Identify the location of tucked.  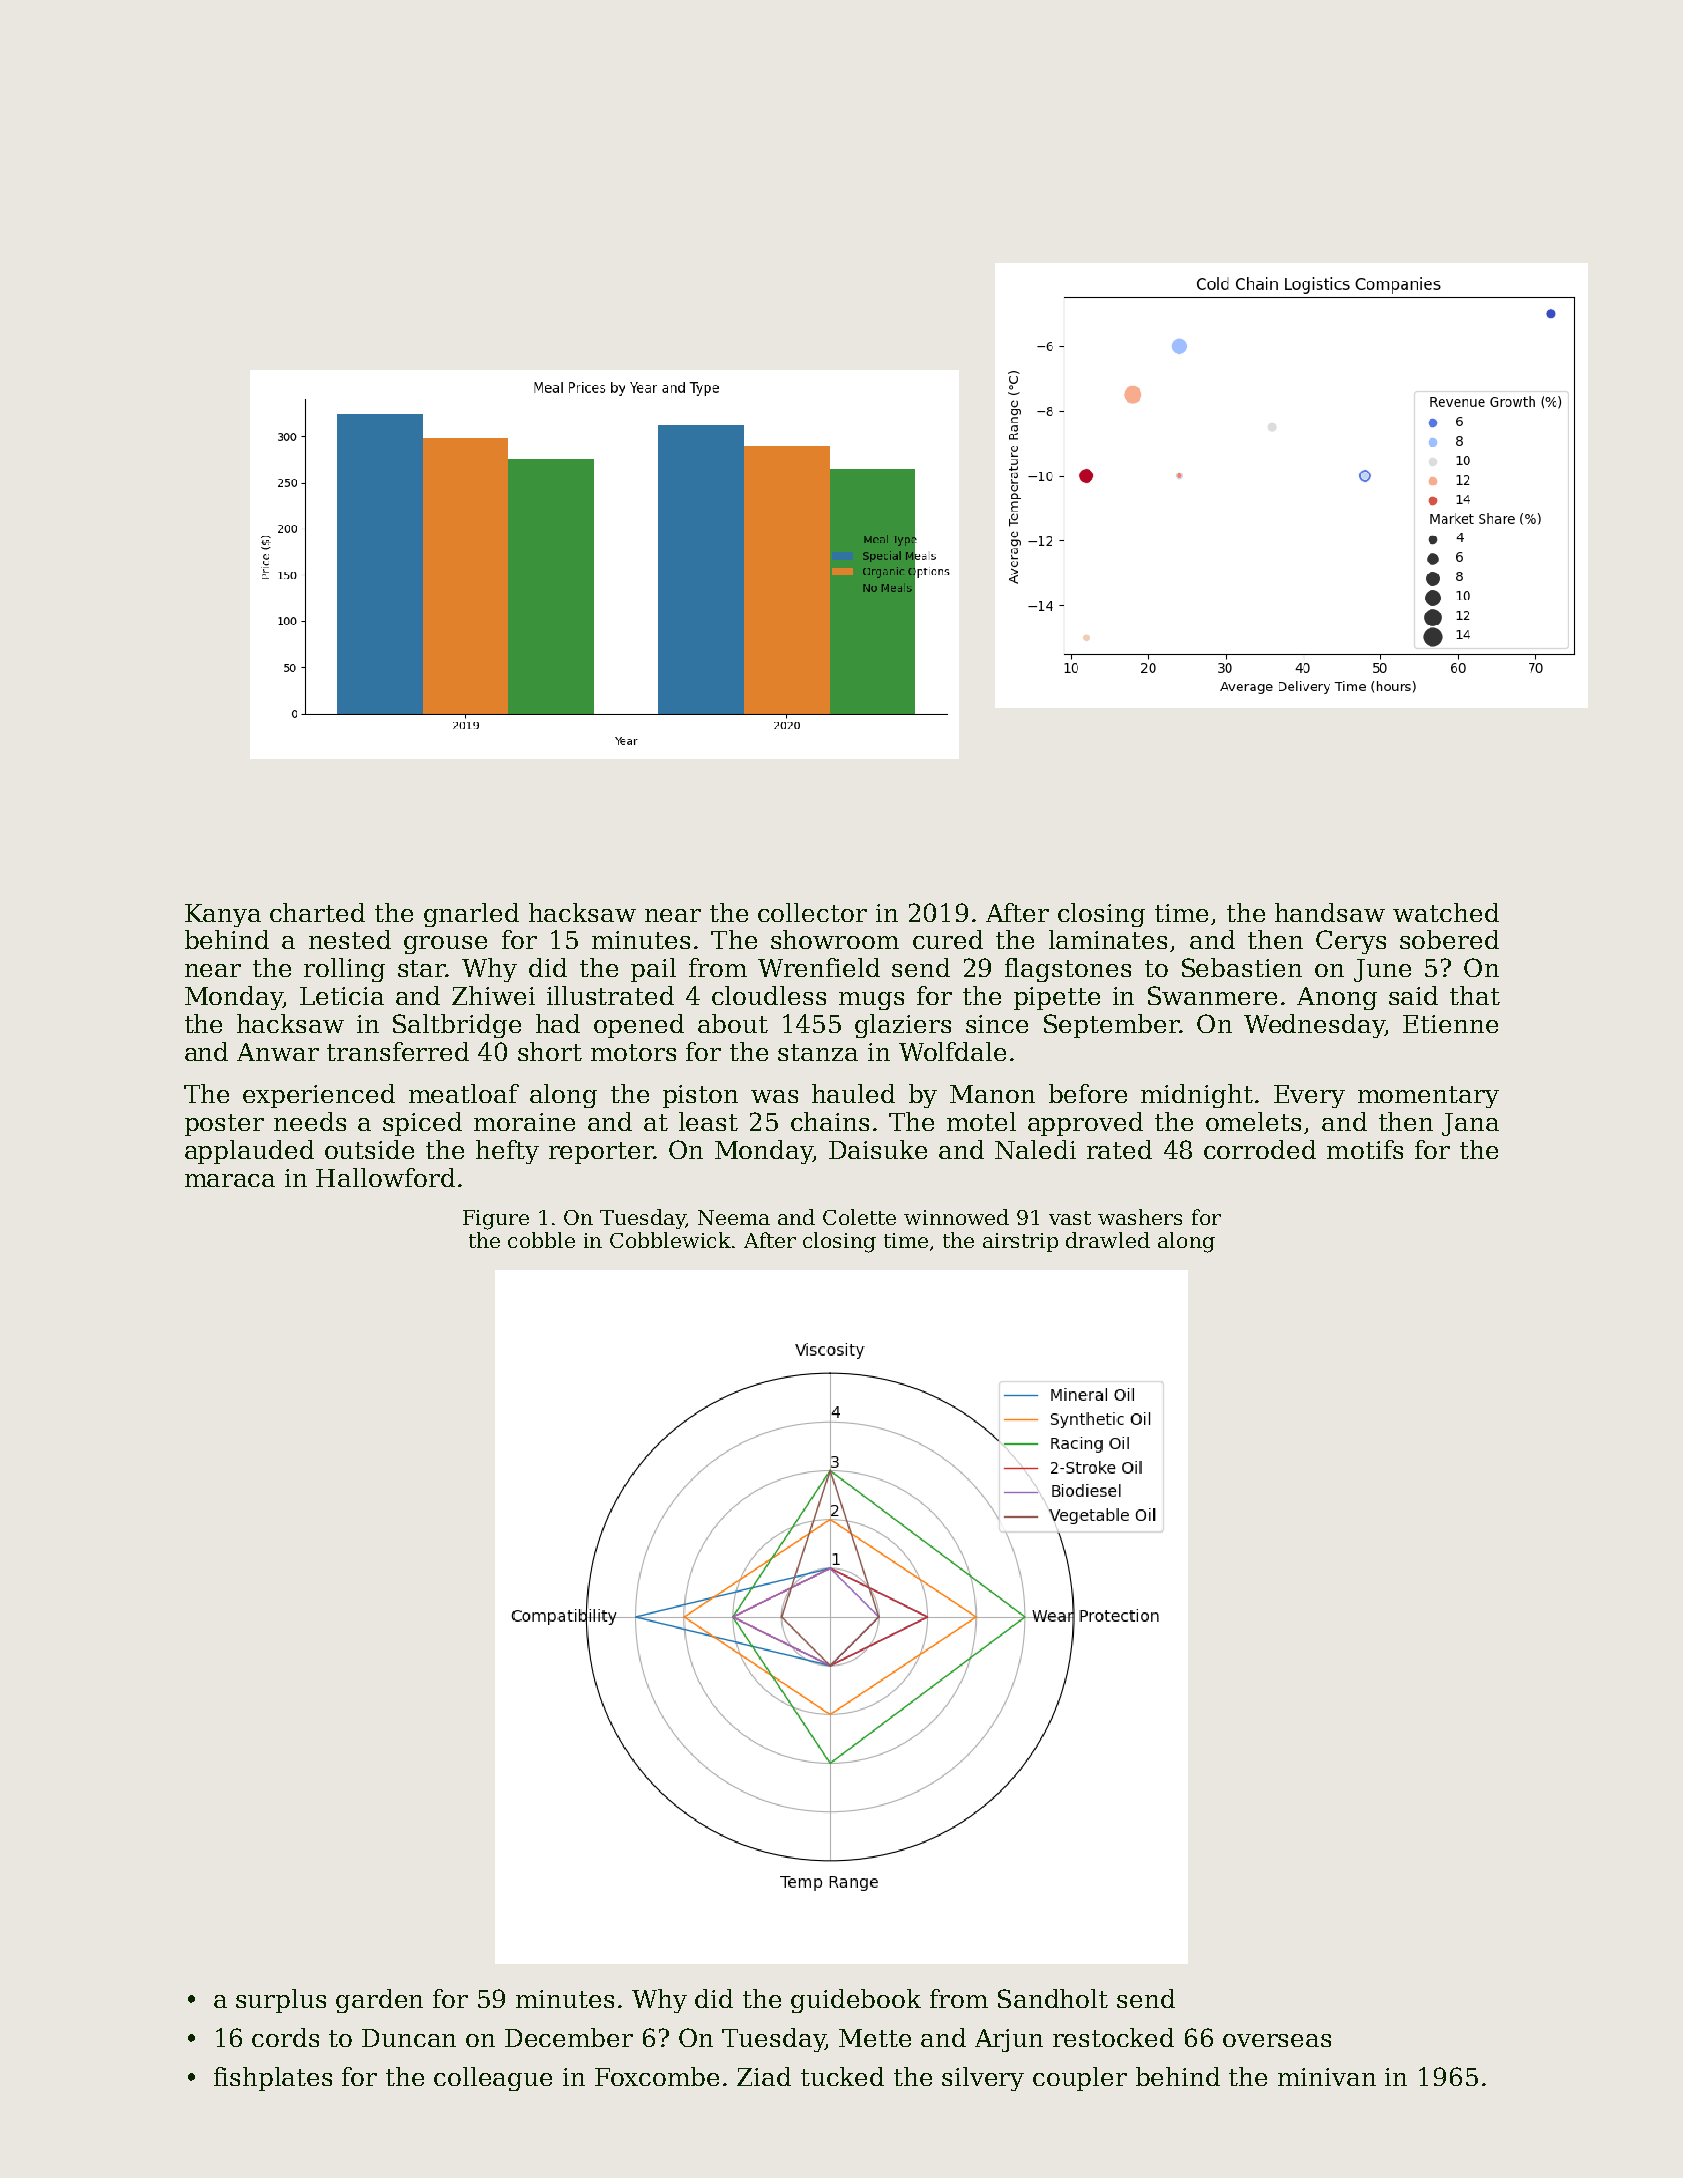
(842, 2076).
